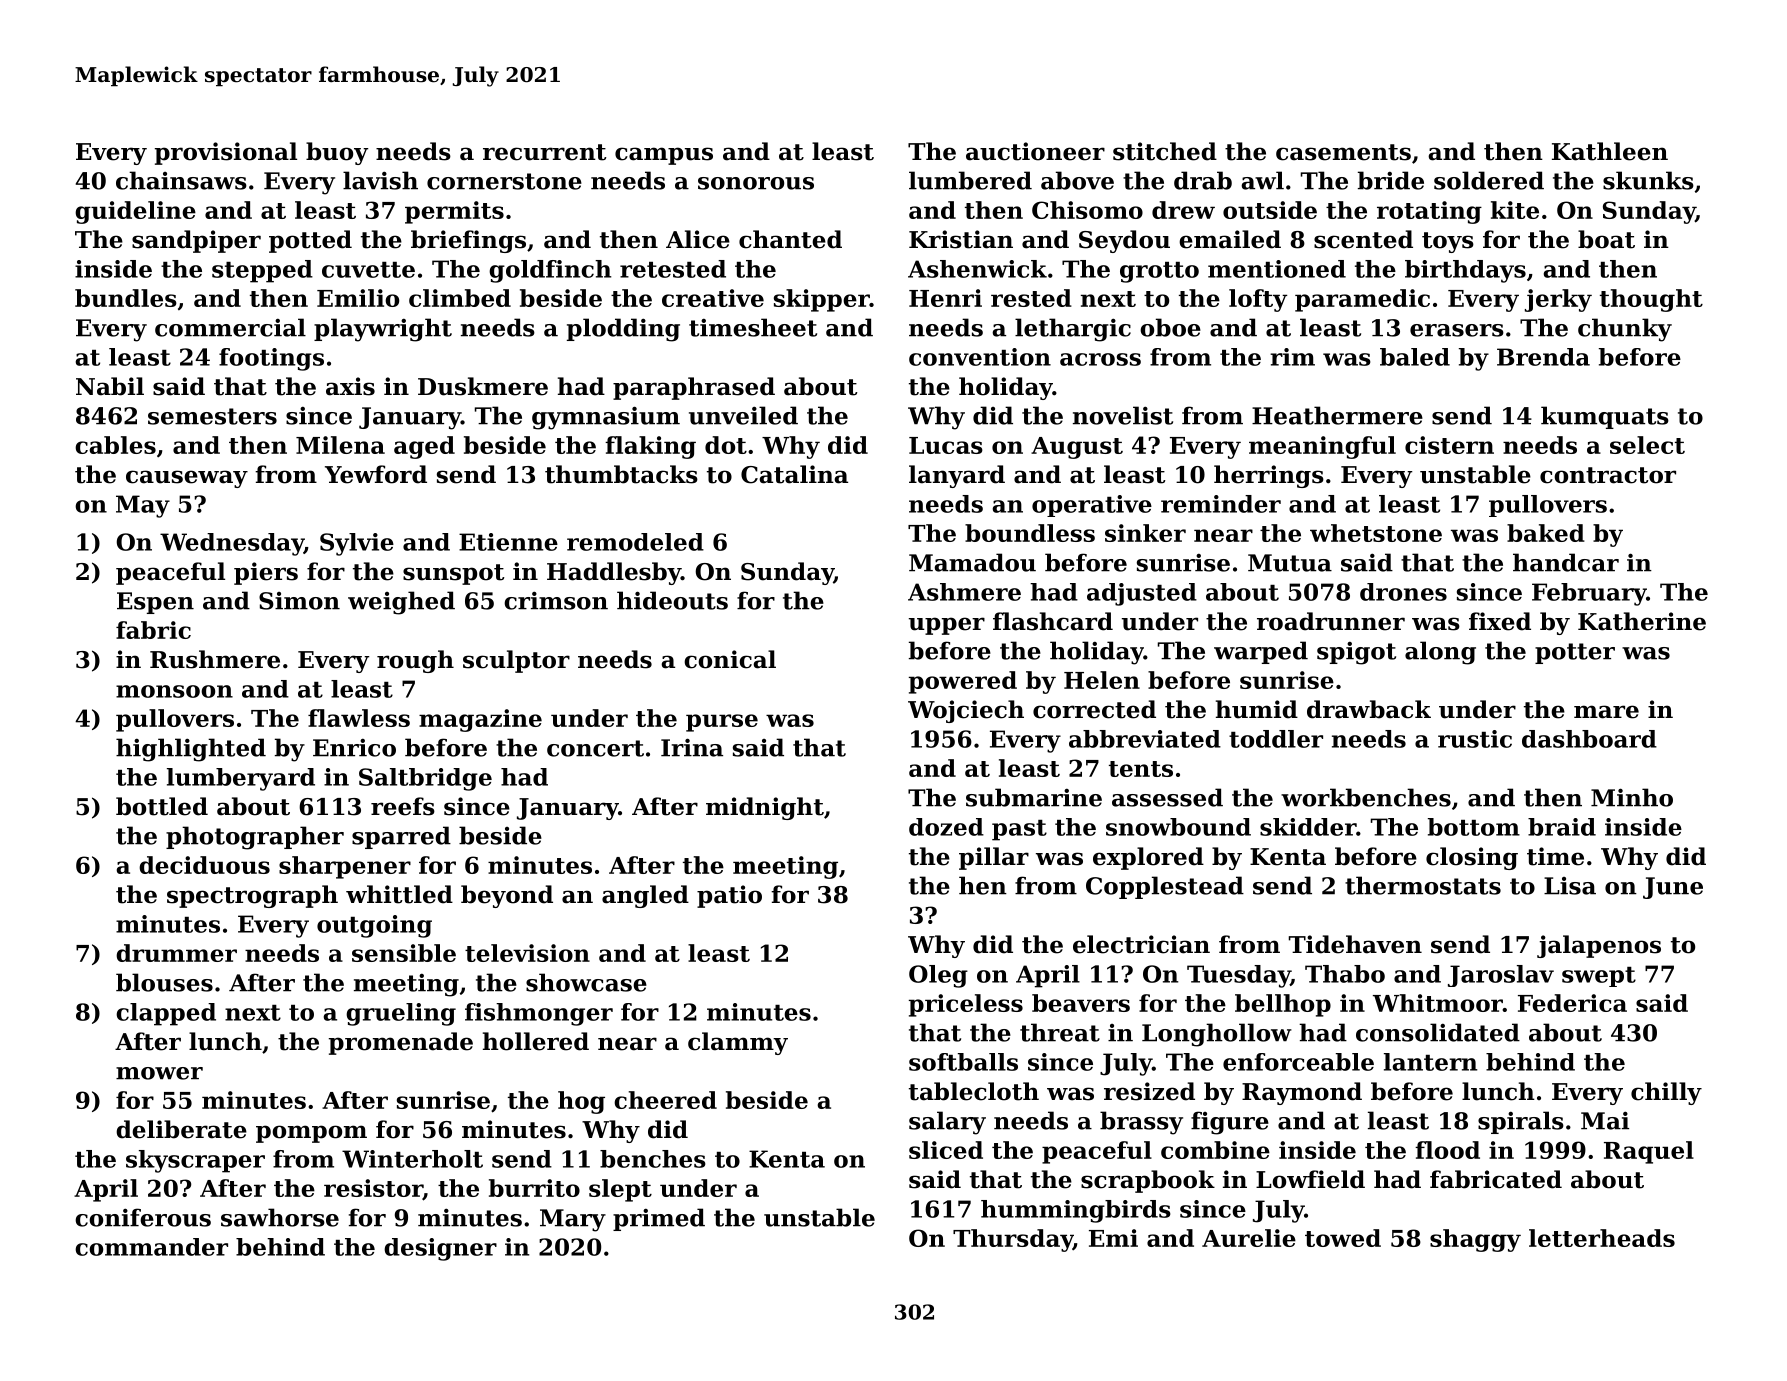  Describe the element at coordinates (1035, 151) in the page. I see `auctioneer` at that location.
